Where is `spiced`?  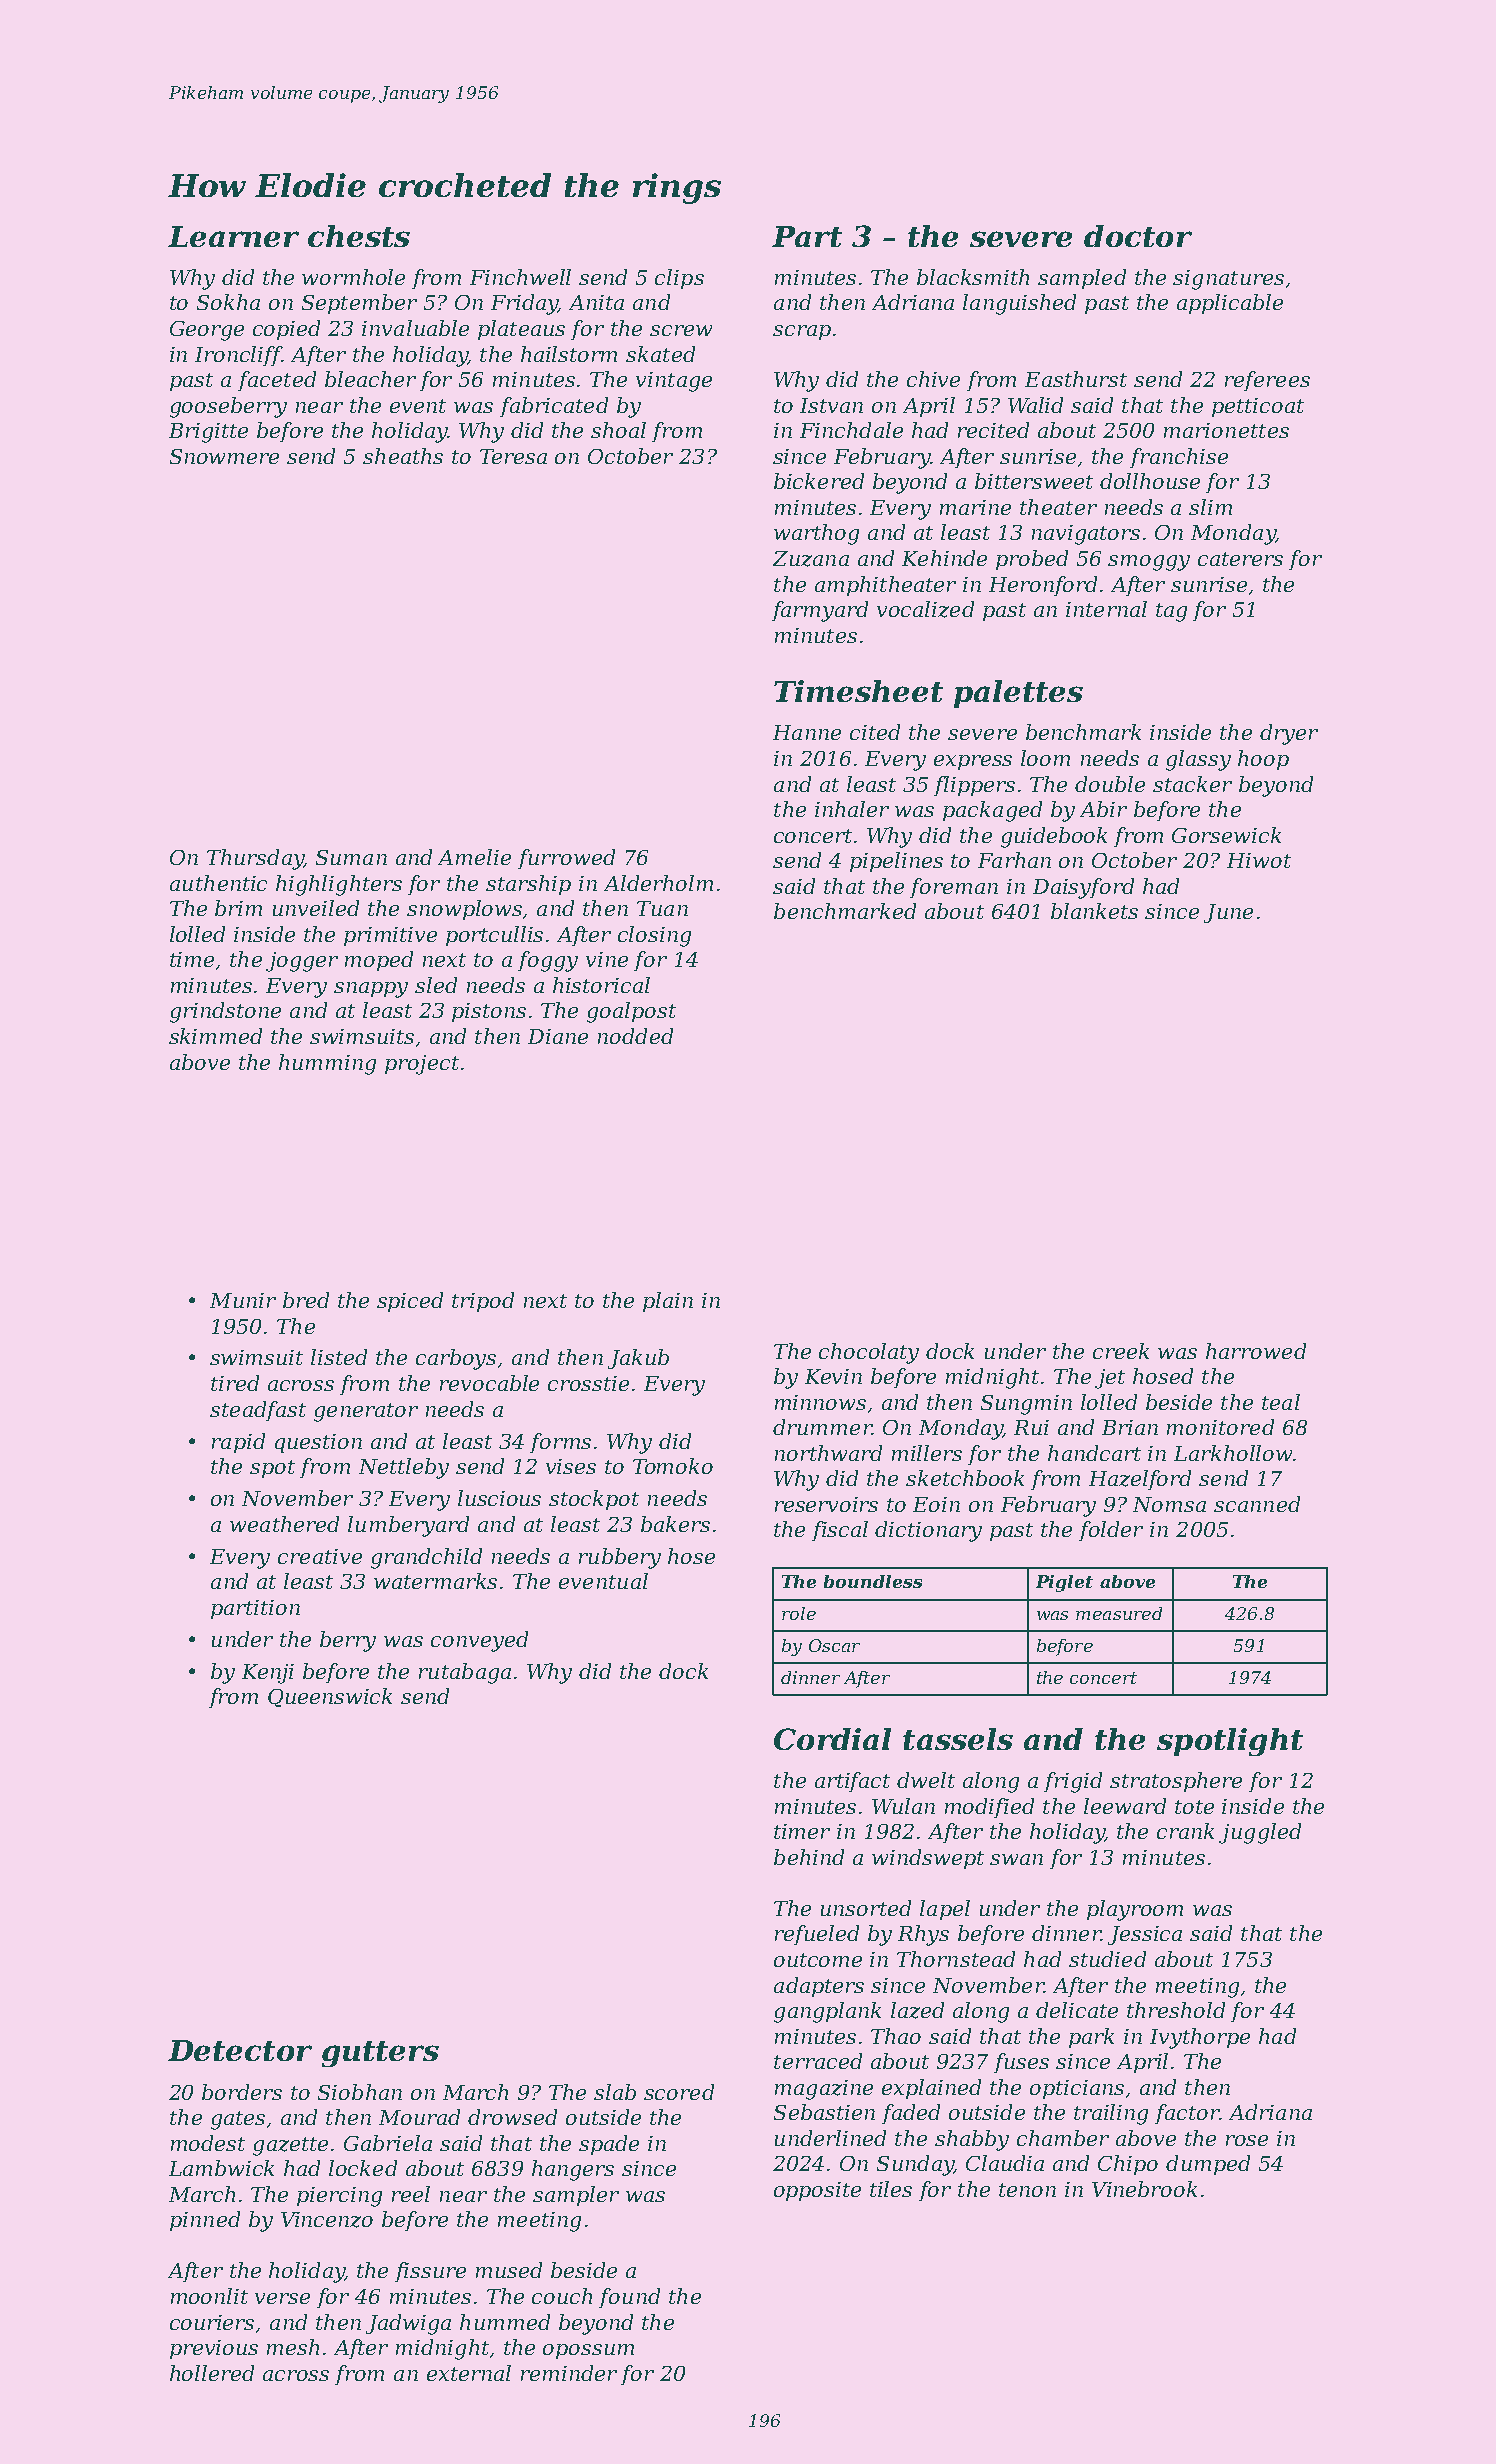 spiced is located at coordinates (410, 1302).
